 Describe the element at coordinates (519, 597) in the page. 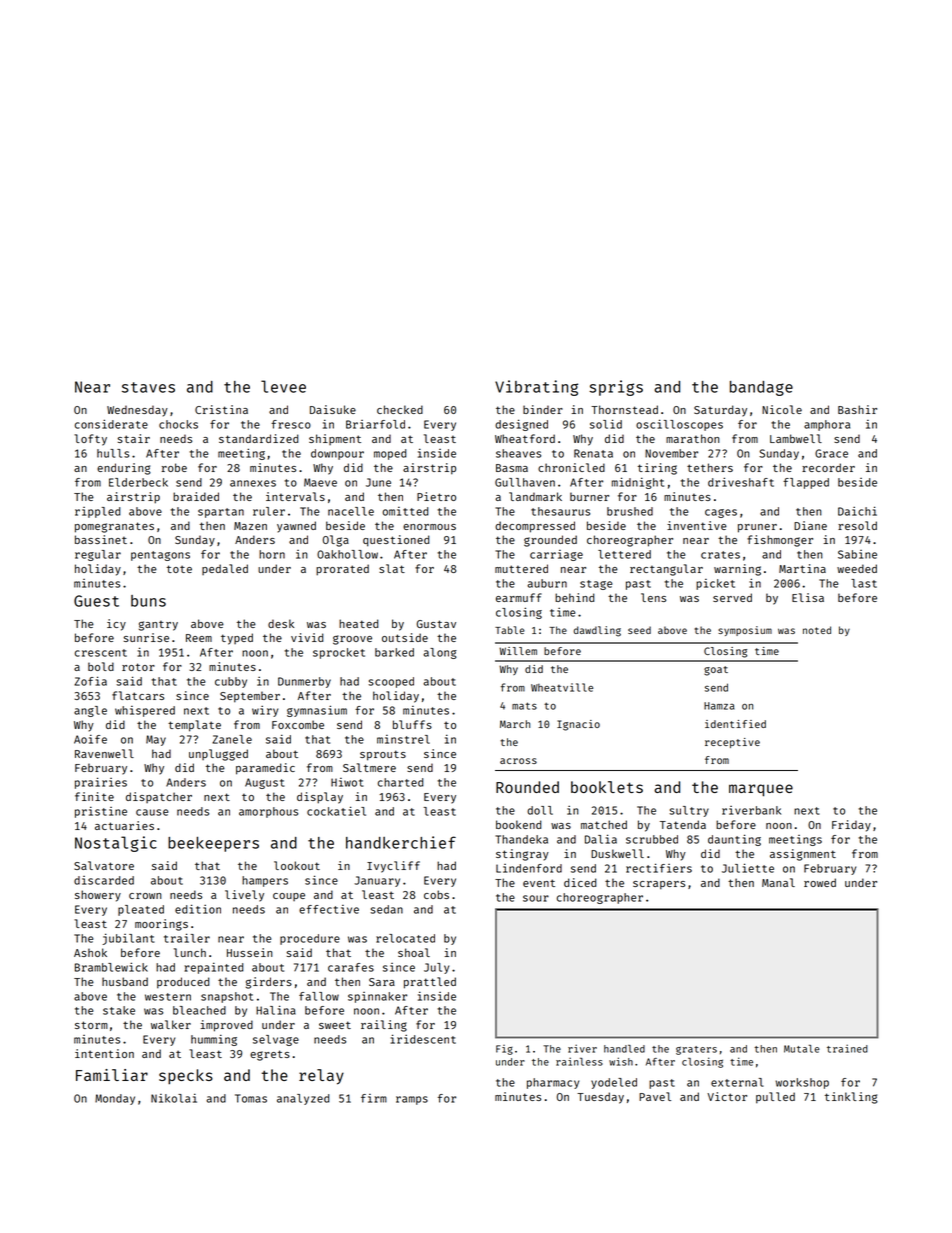

I see `earmuff` at that location.
